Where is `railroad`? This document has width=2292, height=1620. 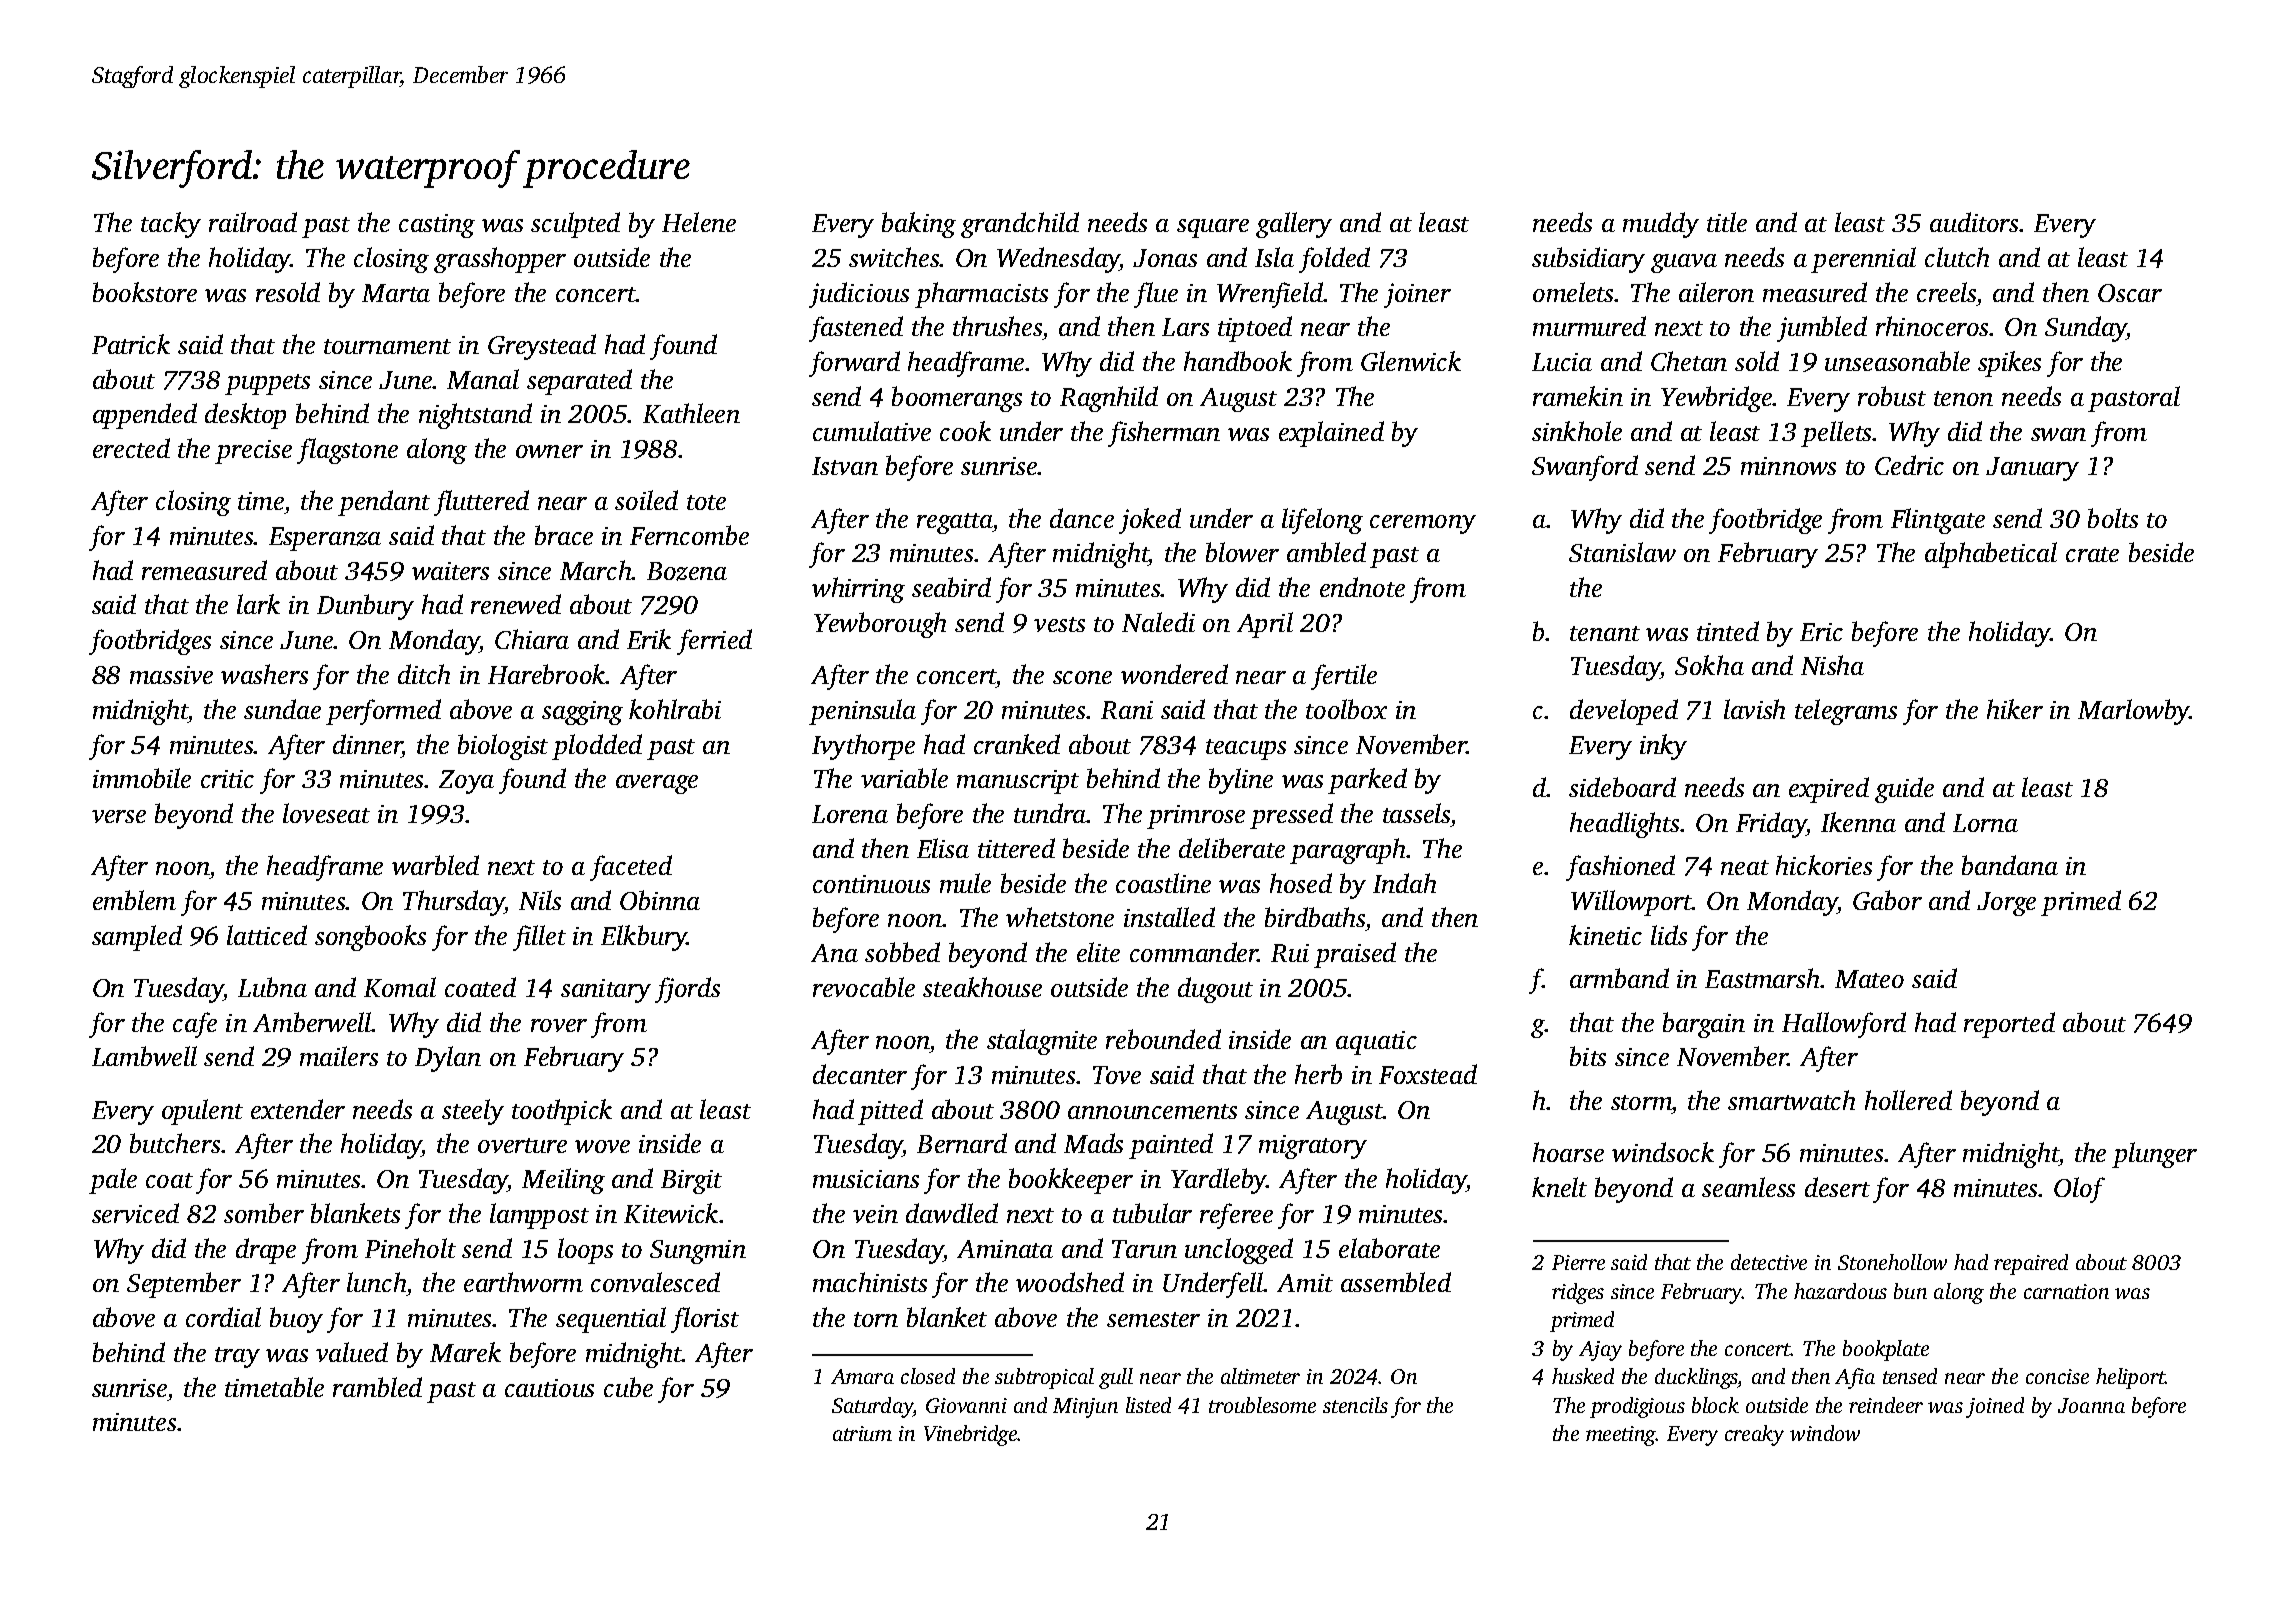
railroad is located at coordinates (253, 222).
